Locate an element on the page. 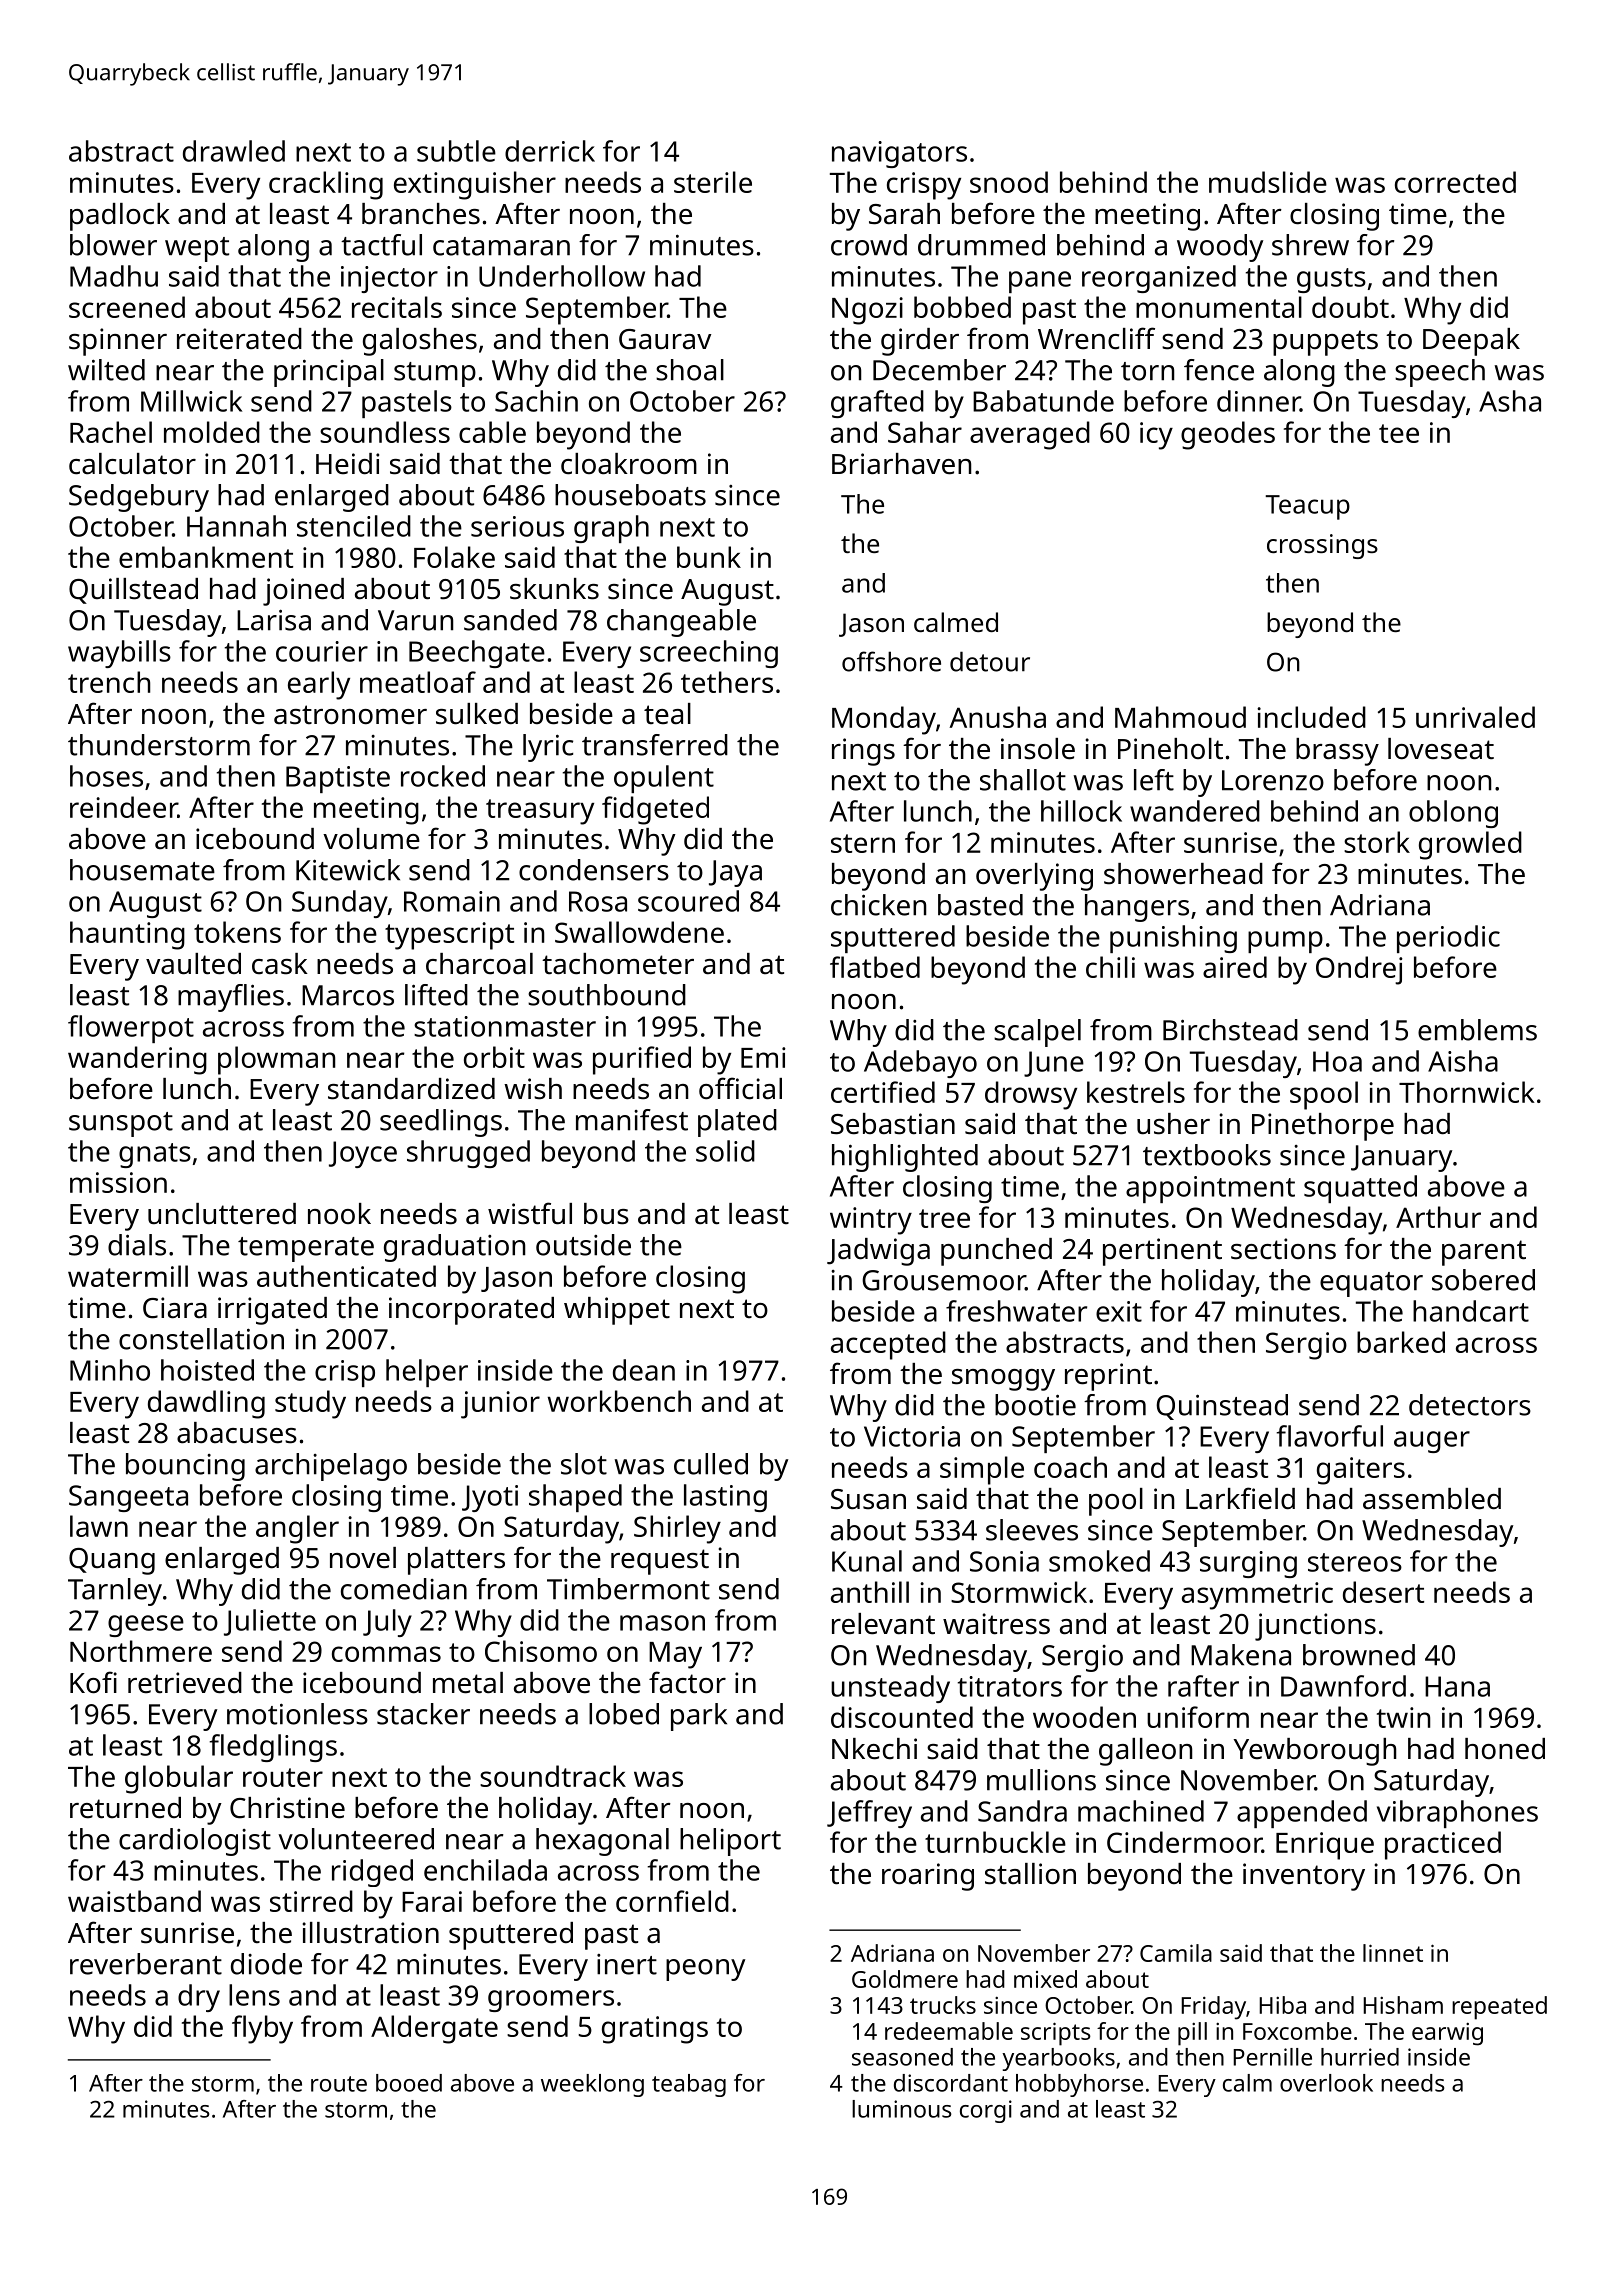 Image resolution: width=1620 pixels, height=2292 pixels. corrected is located at coordinates (1455, 182).
